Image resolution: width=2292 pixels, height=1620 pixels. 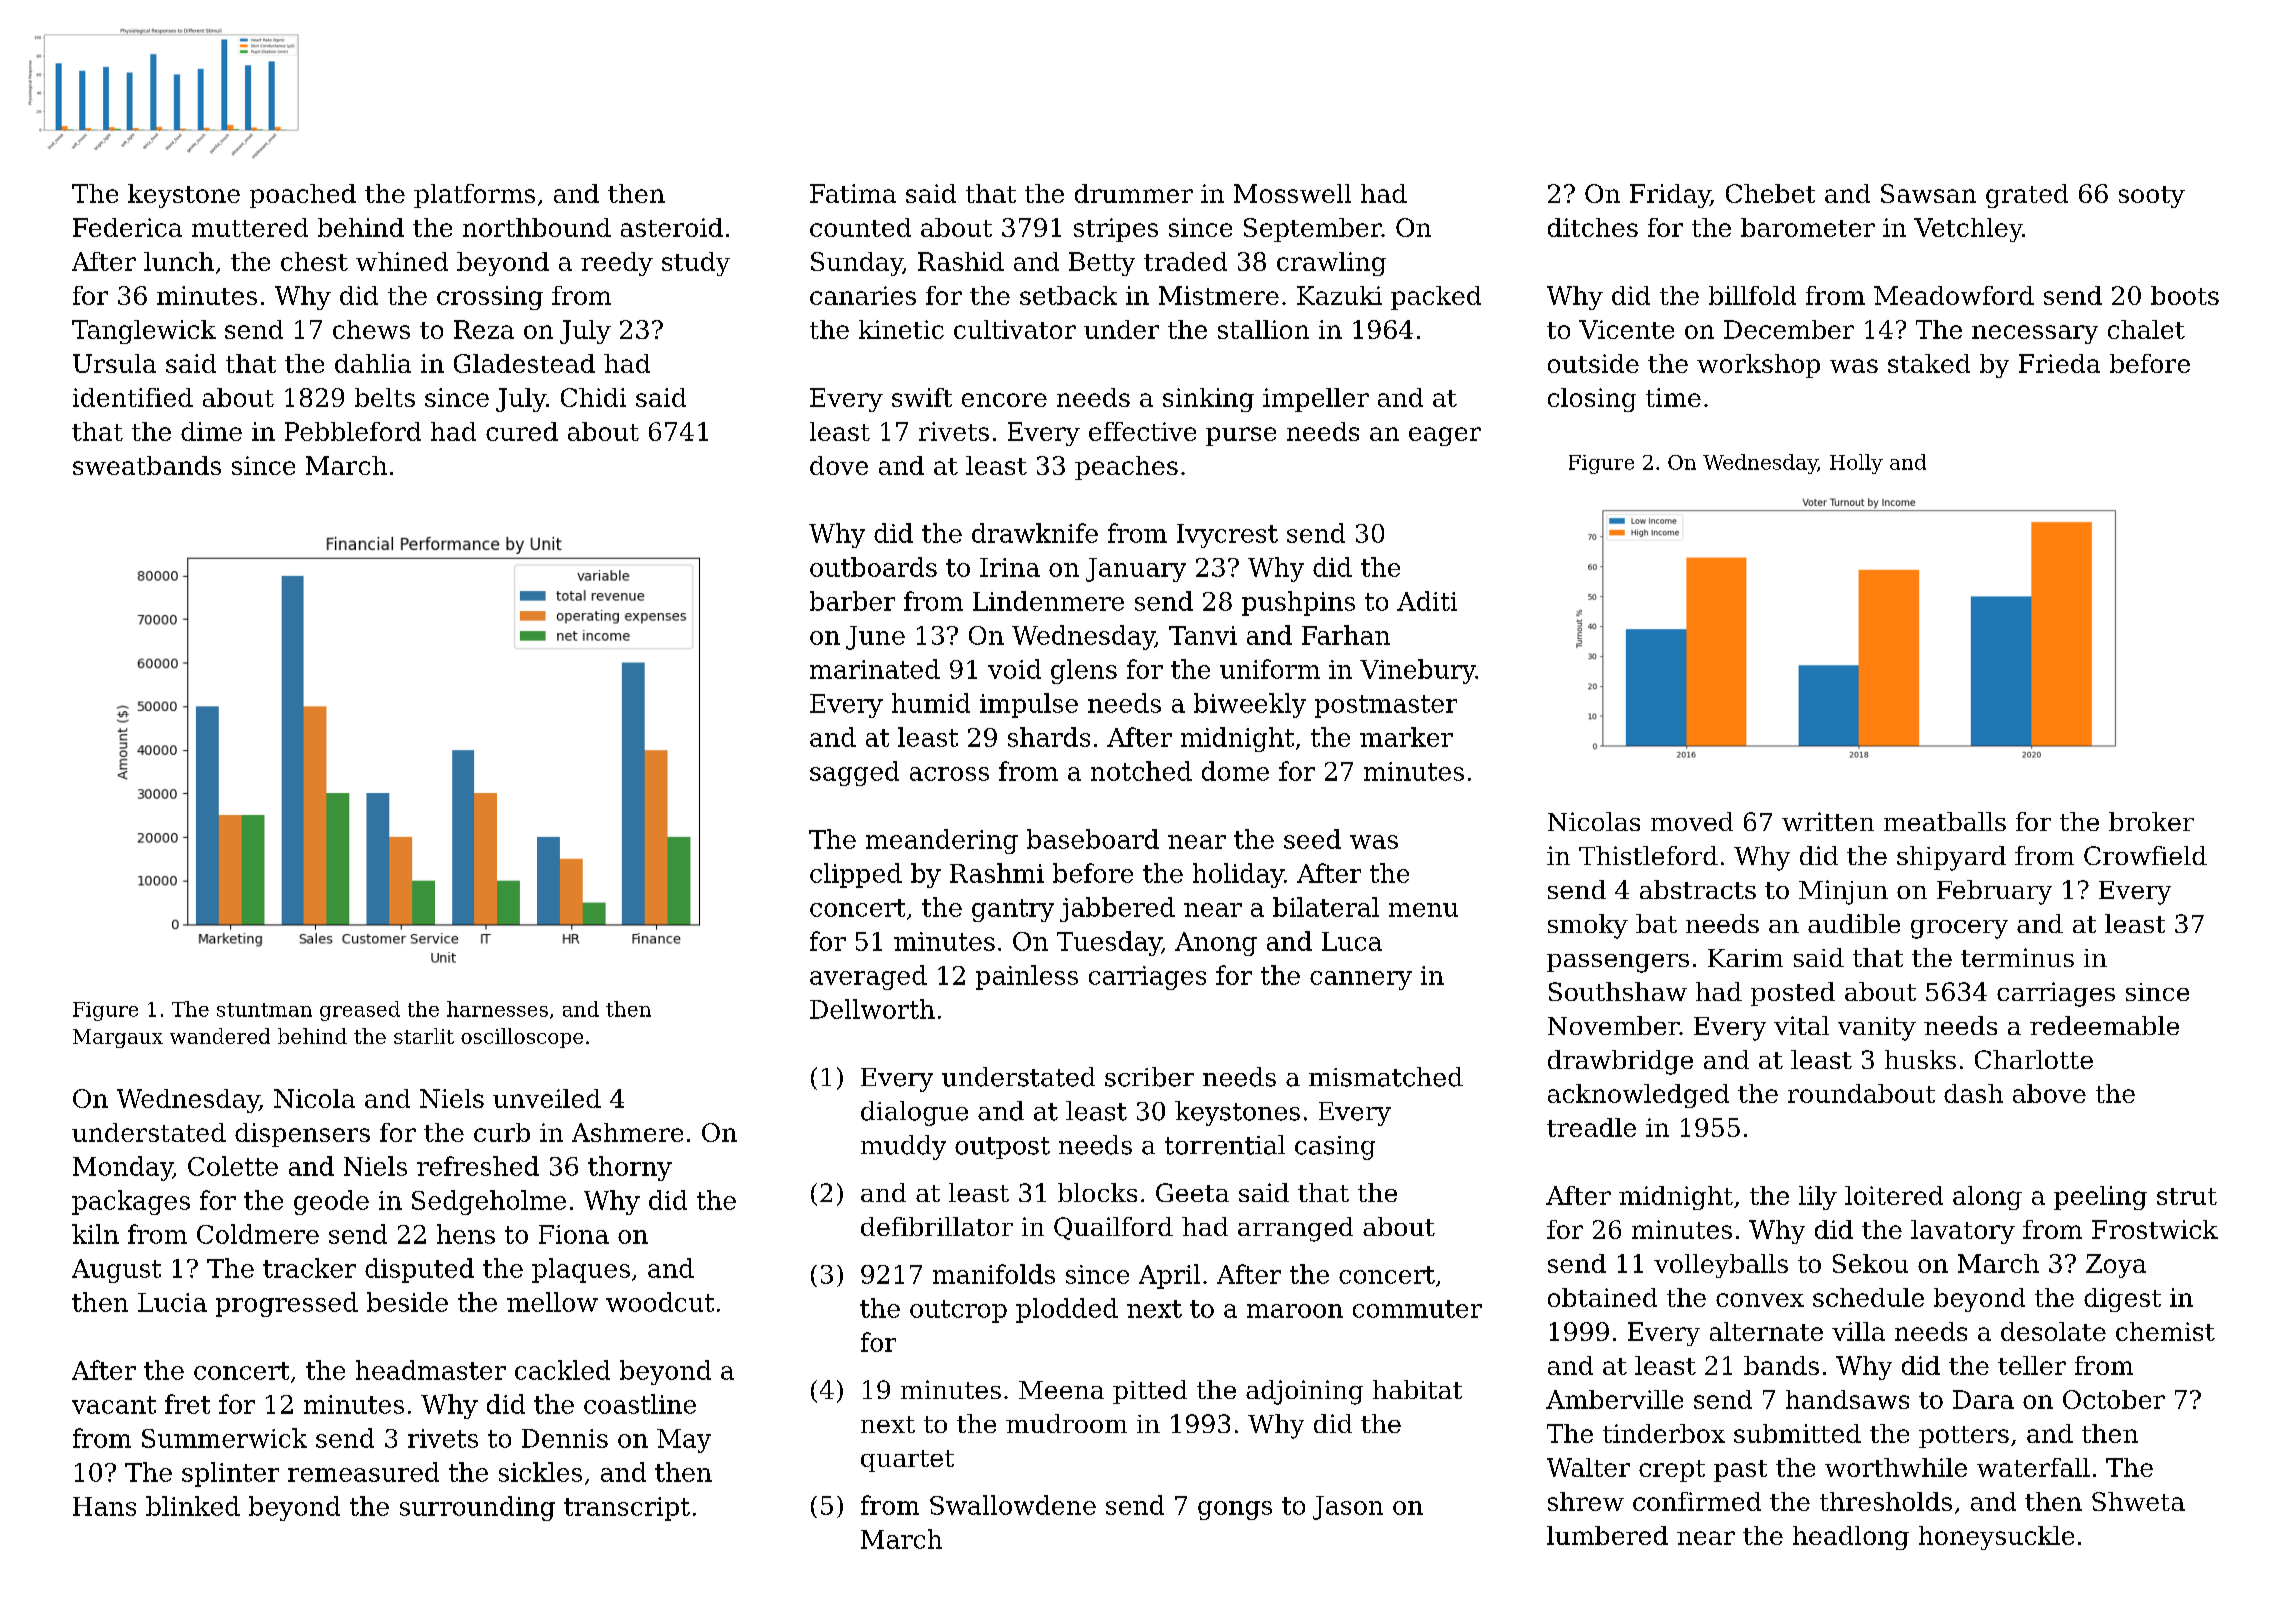 I want to click on blinked, so click(x=193, y=1506).
